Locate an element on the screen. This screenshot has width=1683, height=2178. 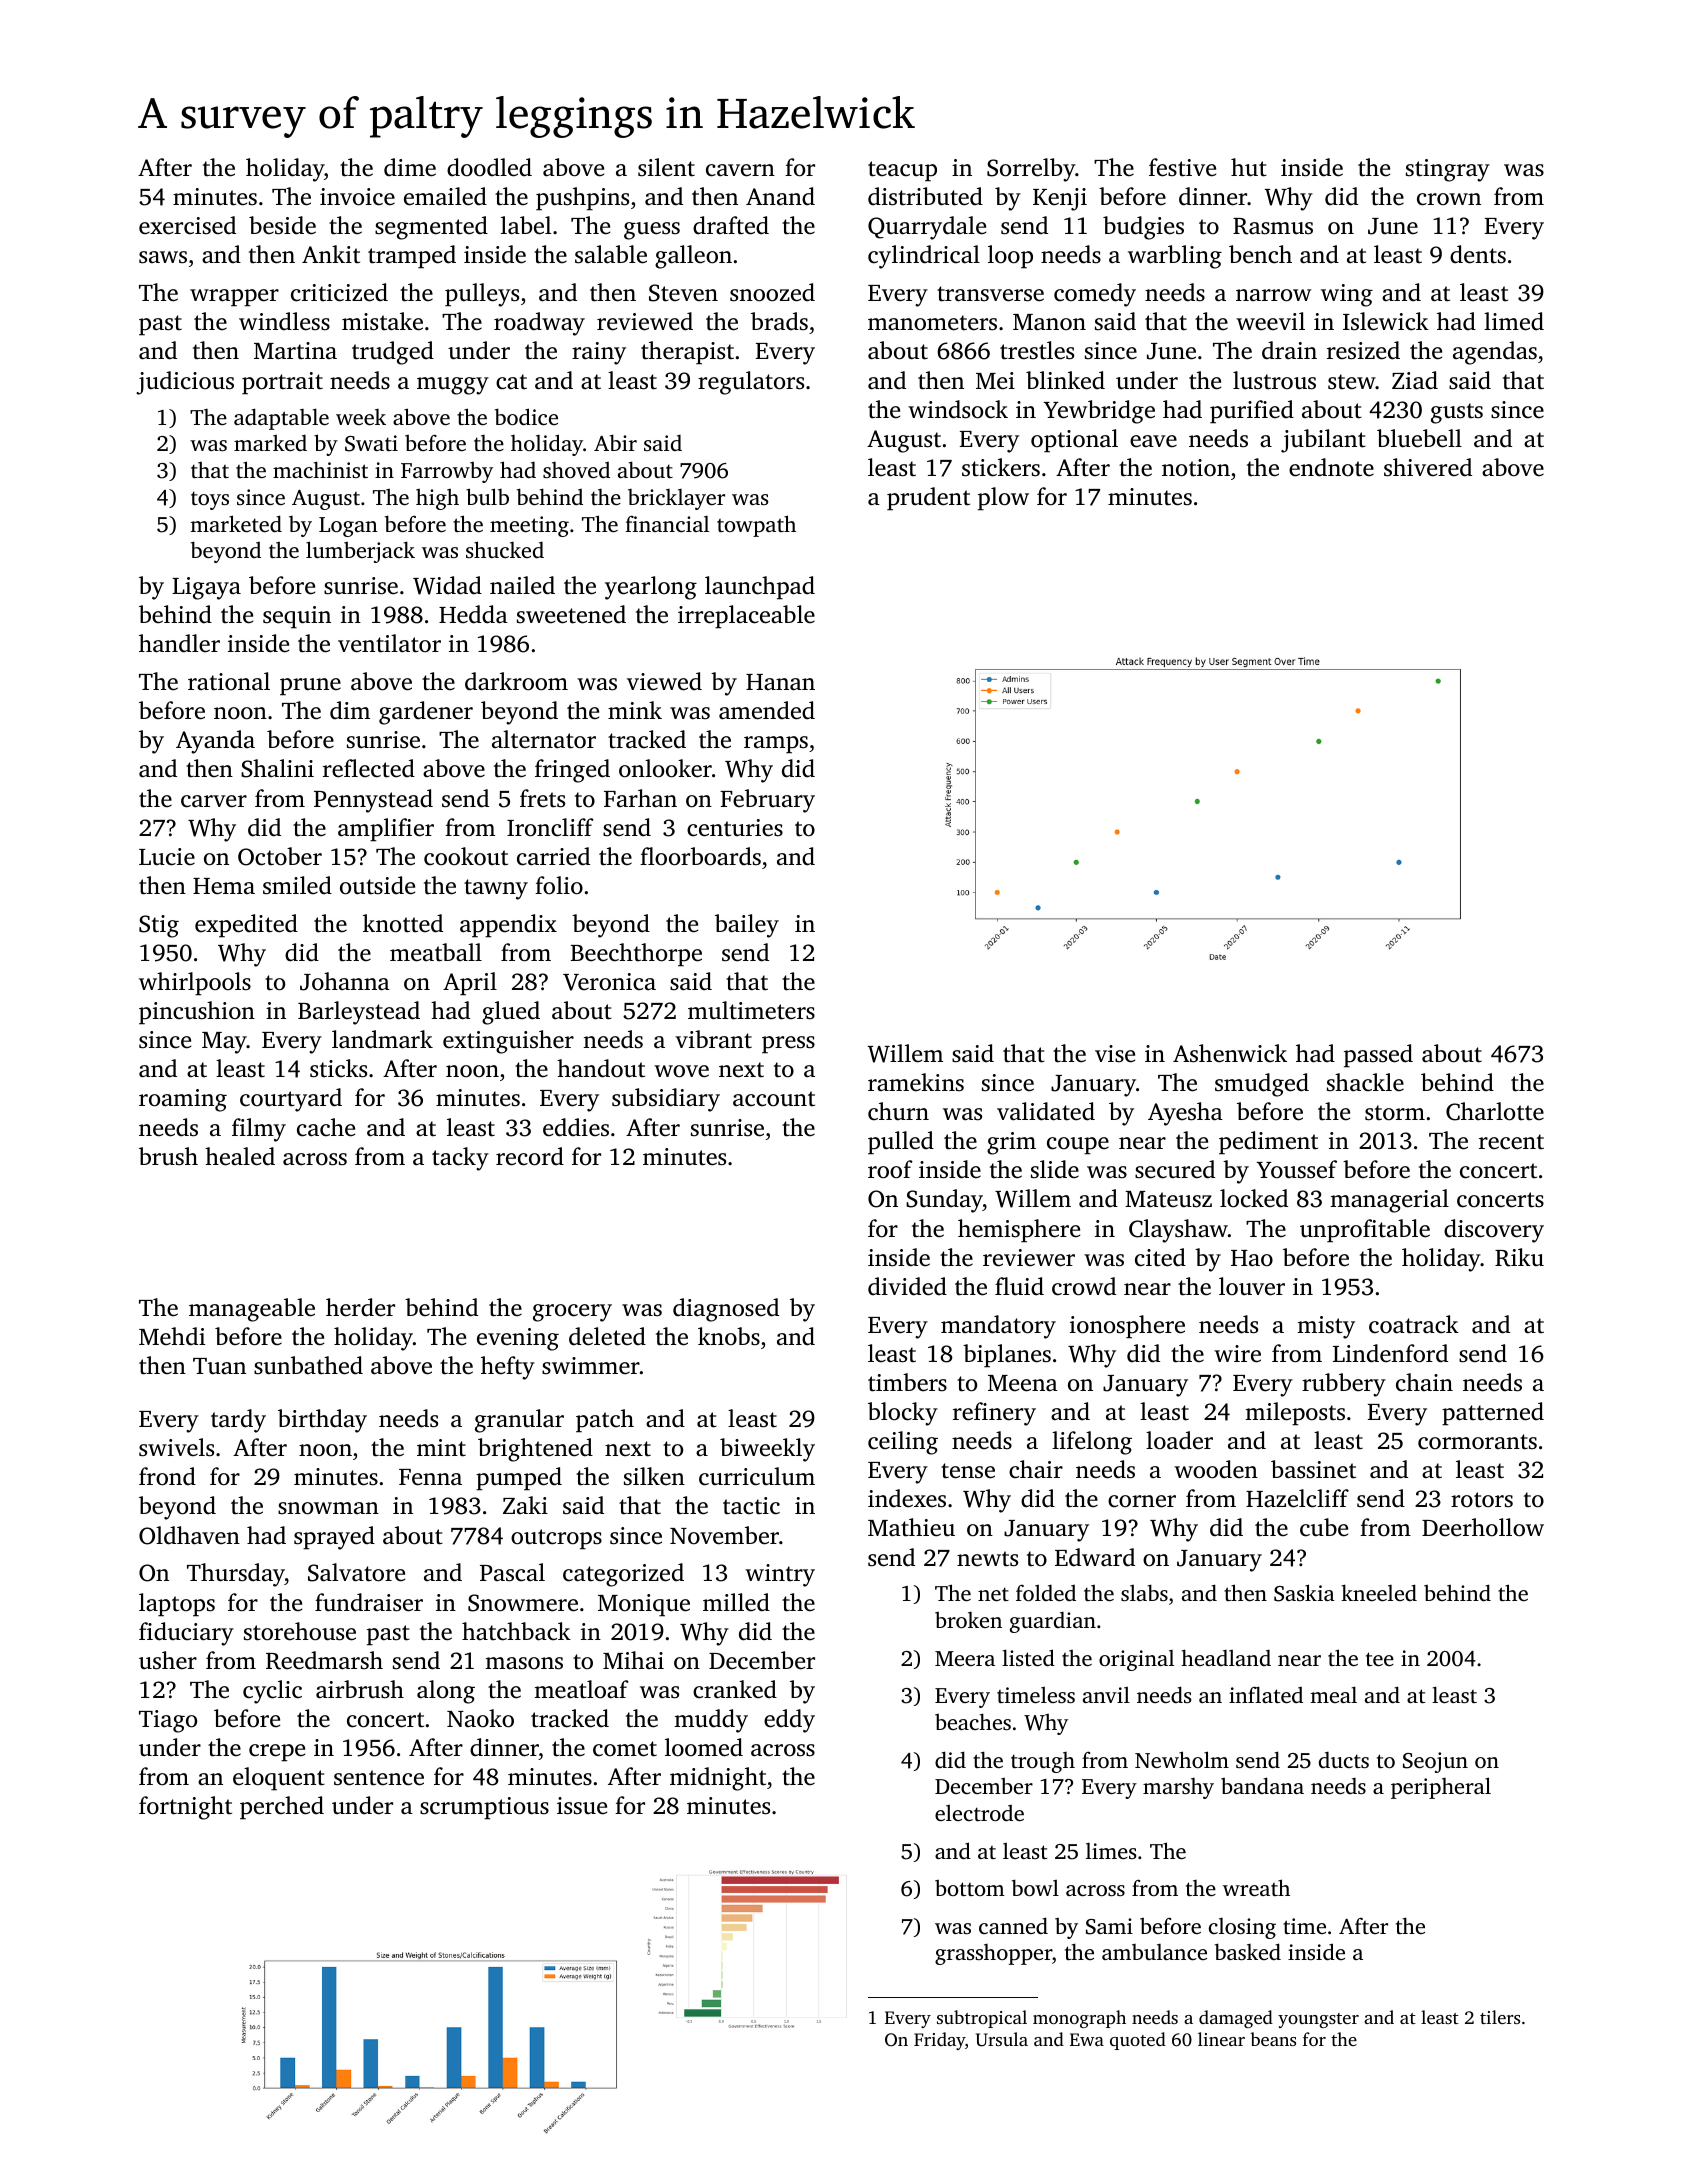
notion is located at coordinates (1196, 468).
